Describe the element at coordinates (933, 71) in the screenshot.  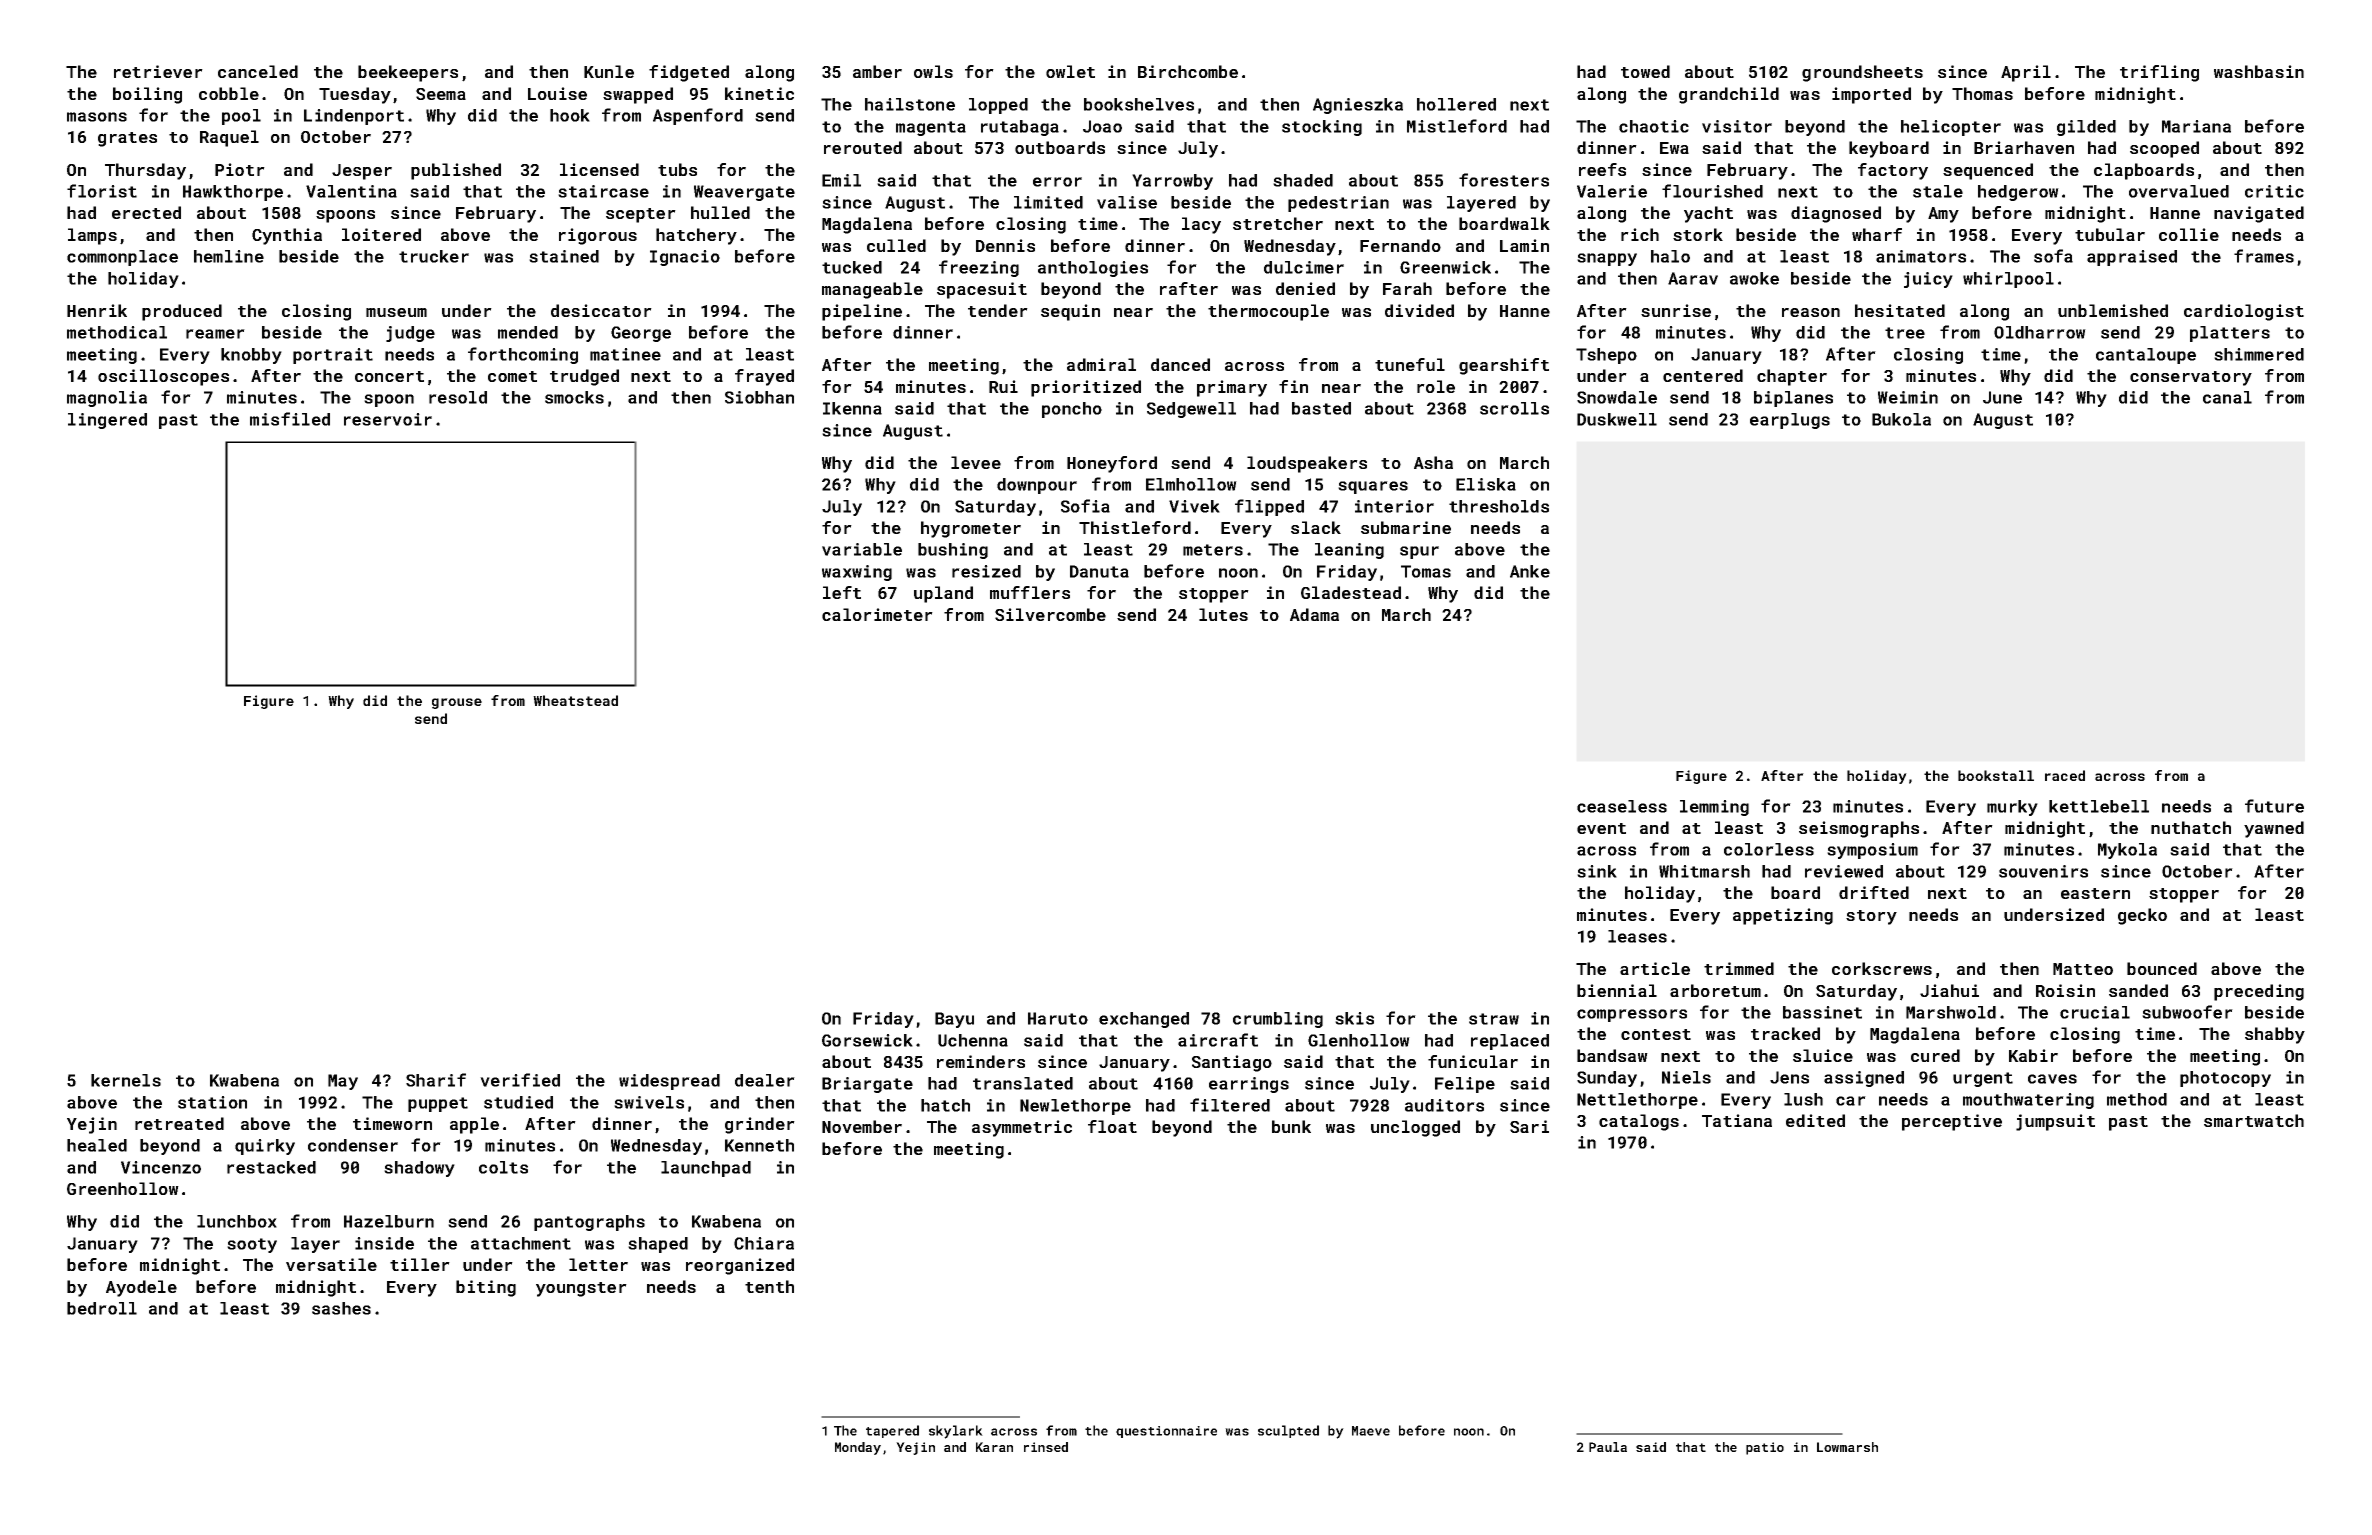
I see `owls` at that location.
